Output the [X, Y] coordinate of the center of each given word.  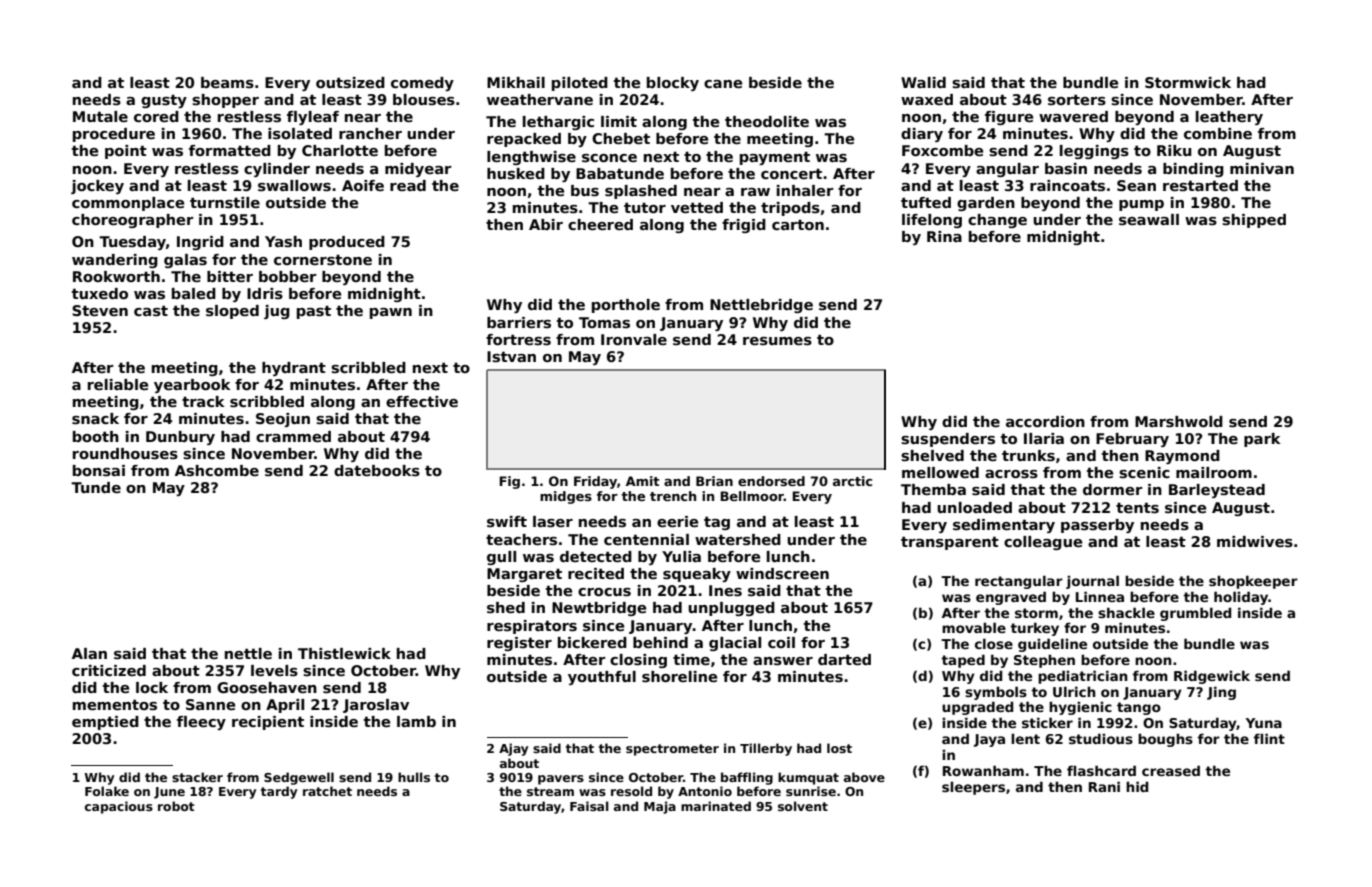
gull [501, 558]
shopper [225, 101]
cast [151, 311]
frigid [744, 226]
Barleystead [1217, 491]
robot [176, 806]
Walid [923, 82]
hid [1137, 786]
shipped [1254, 221]
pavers [561, 780]
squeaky [697, 575]
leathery [1229, 118]
